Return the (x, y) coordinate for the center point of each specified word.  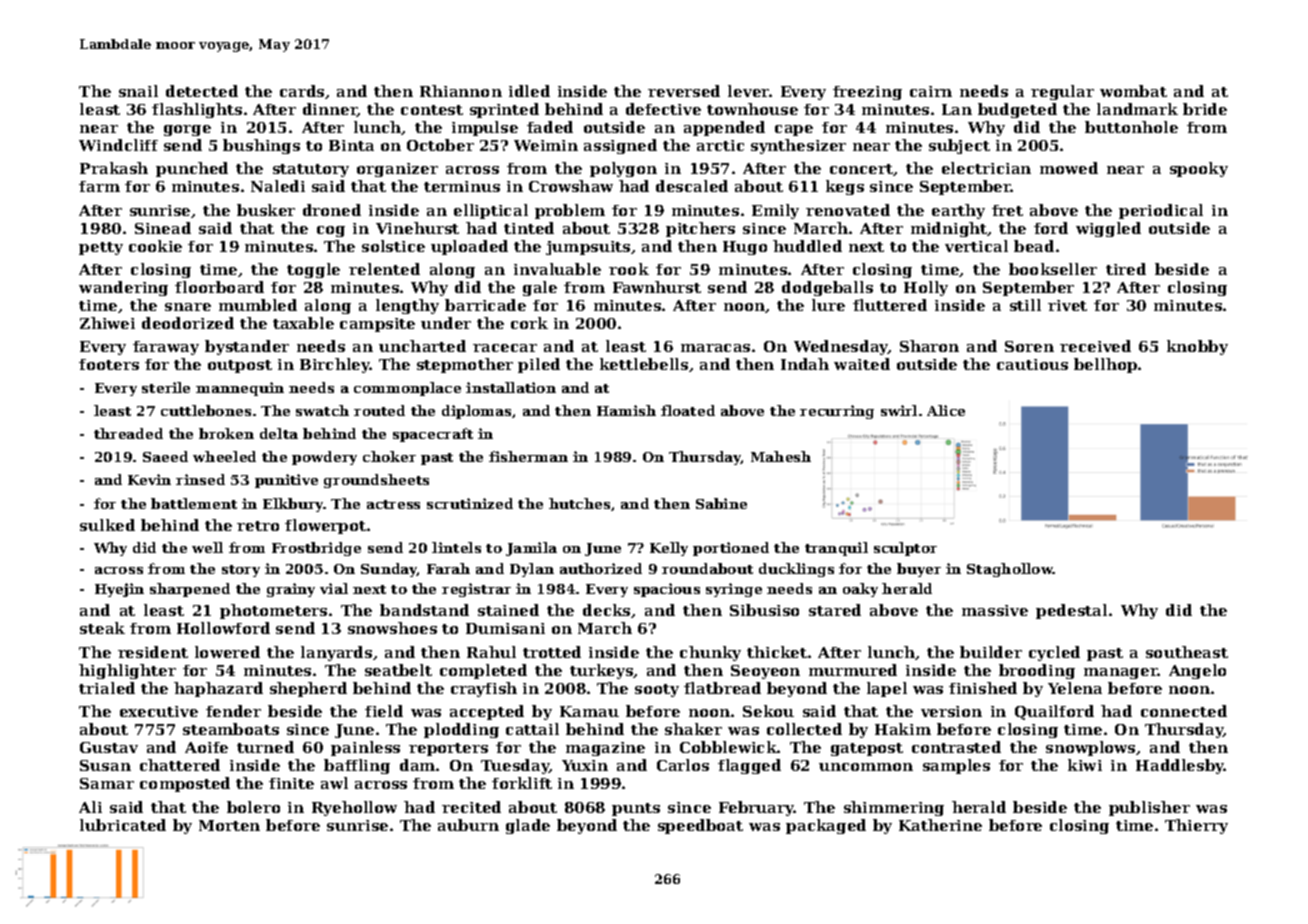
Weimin (546, 145)
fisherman (528, 456)
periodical (1161, 211)
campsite (377, 325)
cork (529, 323)
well (207, 547)
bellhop (1105, 365)
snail (138, 91)
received (1095, 346)
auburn (468, 825)
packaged (826, 826)
